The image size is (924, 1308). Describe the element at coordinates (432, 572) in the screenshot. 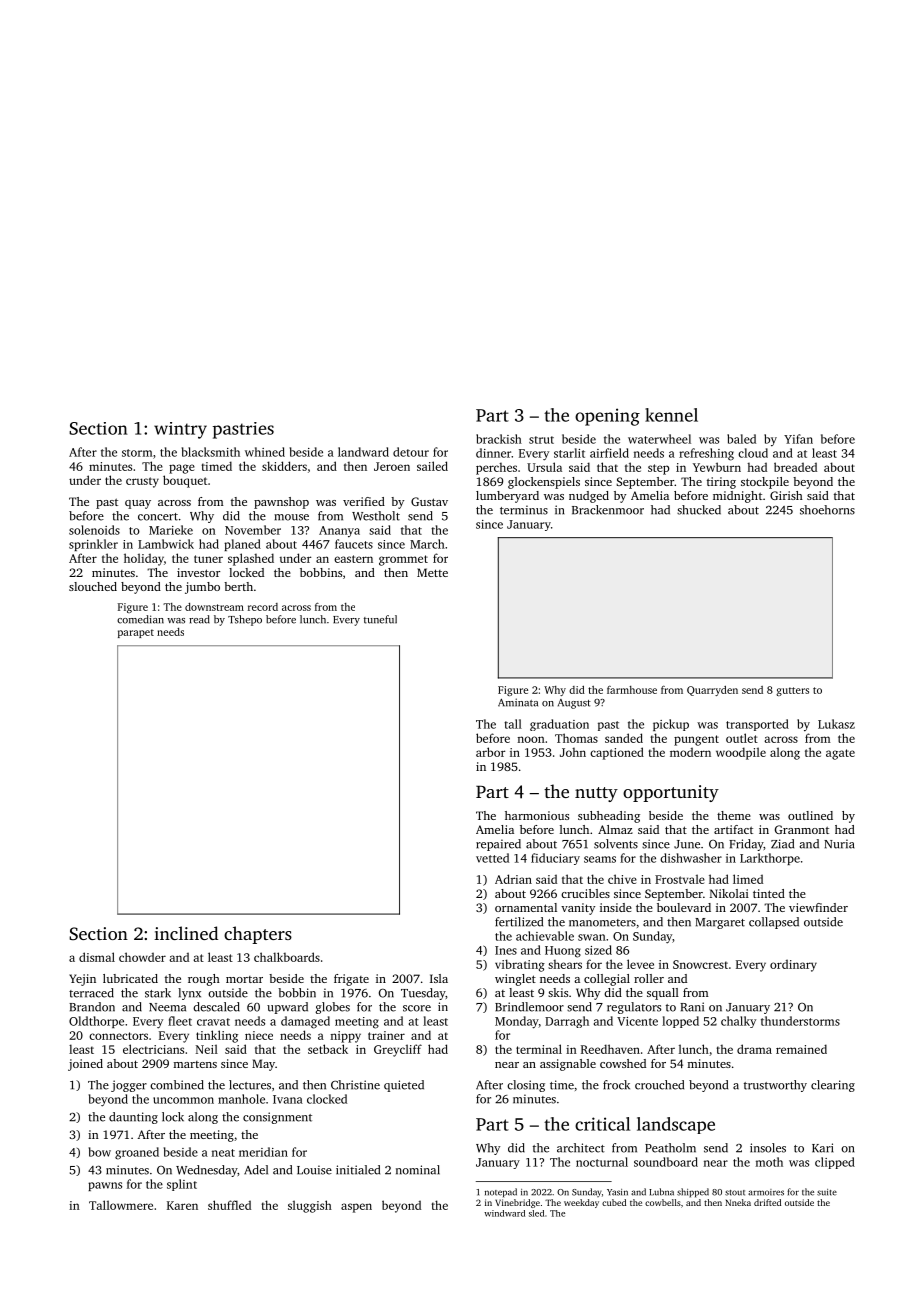

I see `Mette` at that location.
